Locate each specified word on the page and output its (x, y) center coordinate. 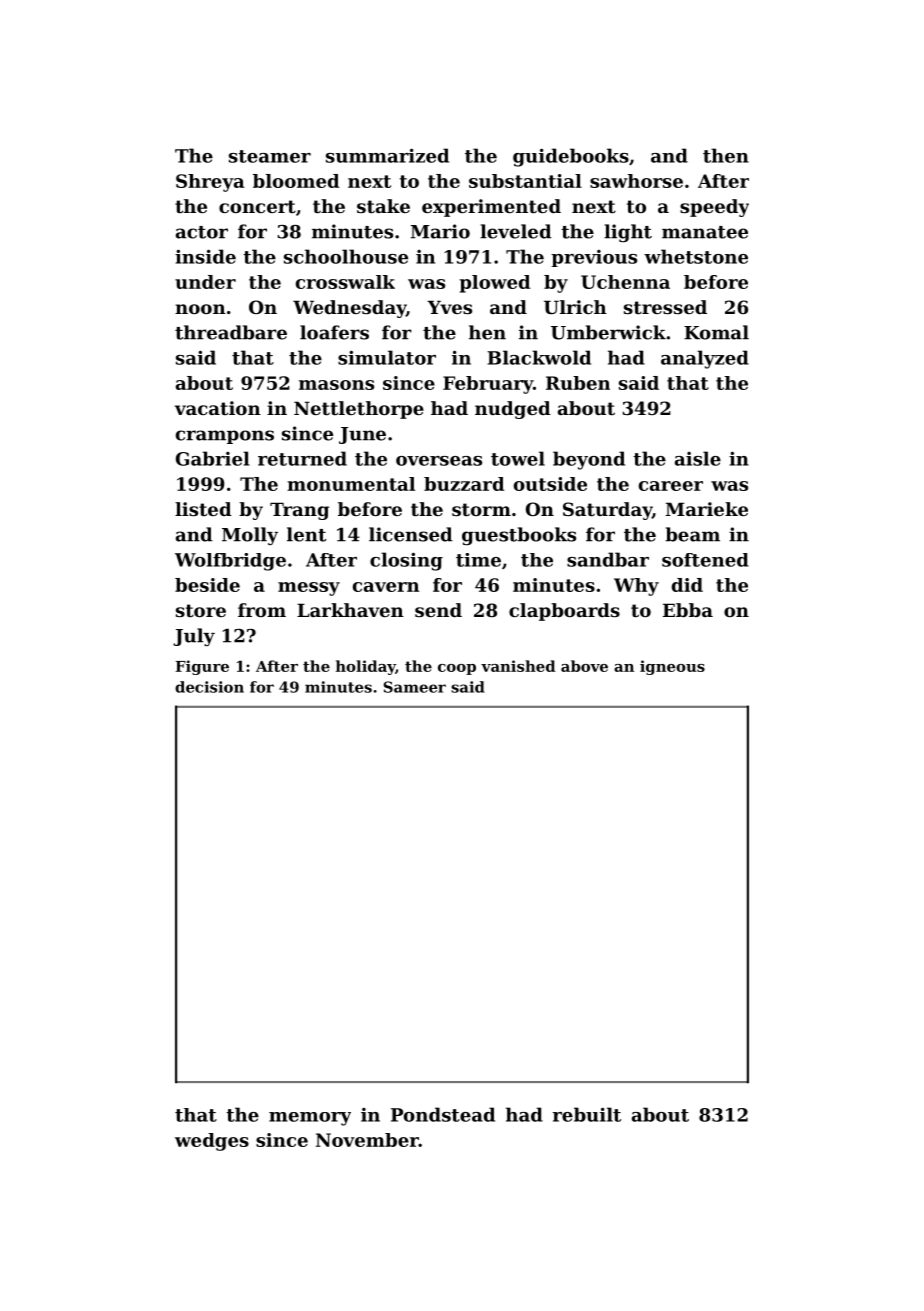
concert (257, 206)
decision (209, 687)
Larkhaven (350, 610)
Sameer (415, 687)
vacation (218, 408)
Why (636, 587)
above (584, 666)
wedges (212, 1142)
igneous (672, 667)
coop (457, 669)
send (438, 610)
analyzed (705, 359)
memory (310, 1119)
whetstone (696, 256)
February (488, 385)
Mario (440, 231)
